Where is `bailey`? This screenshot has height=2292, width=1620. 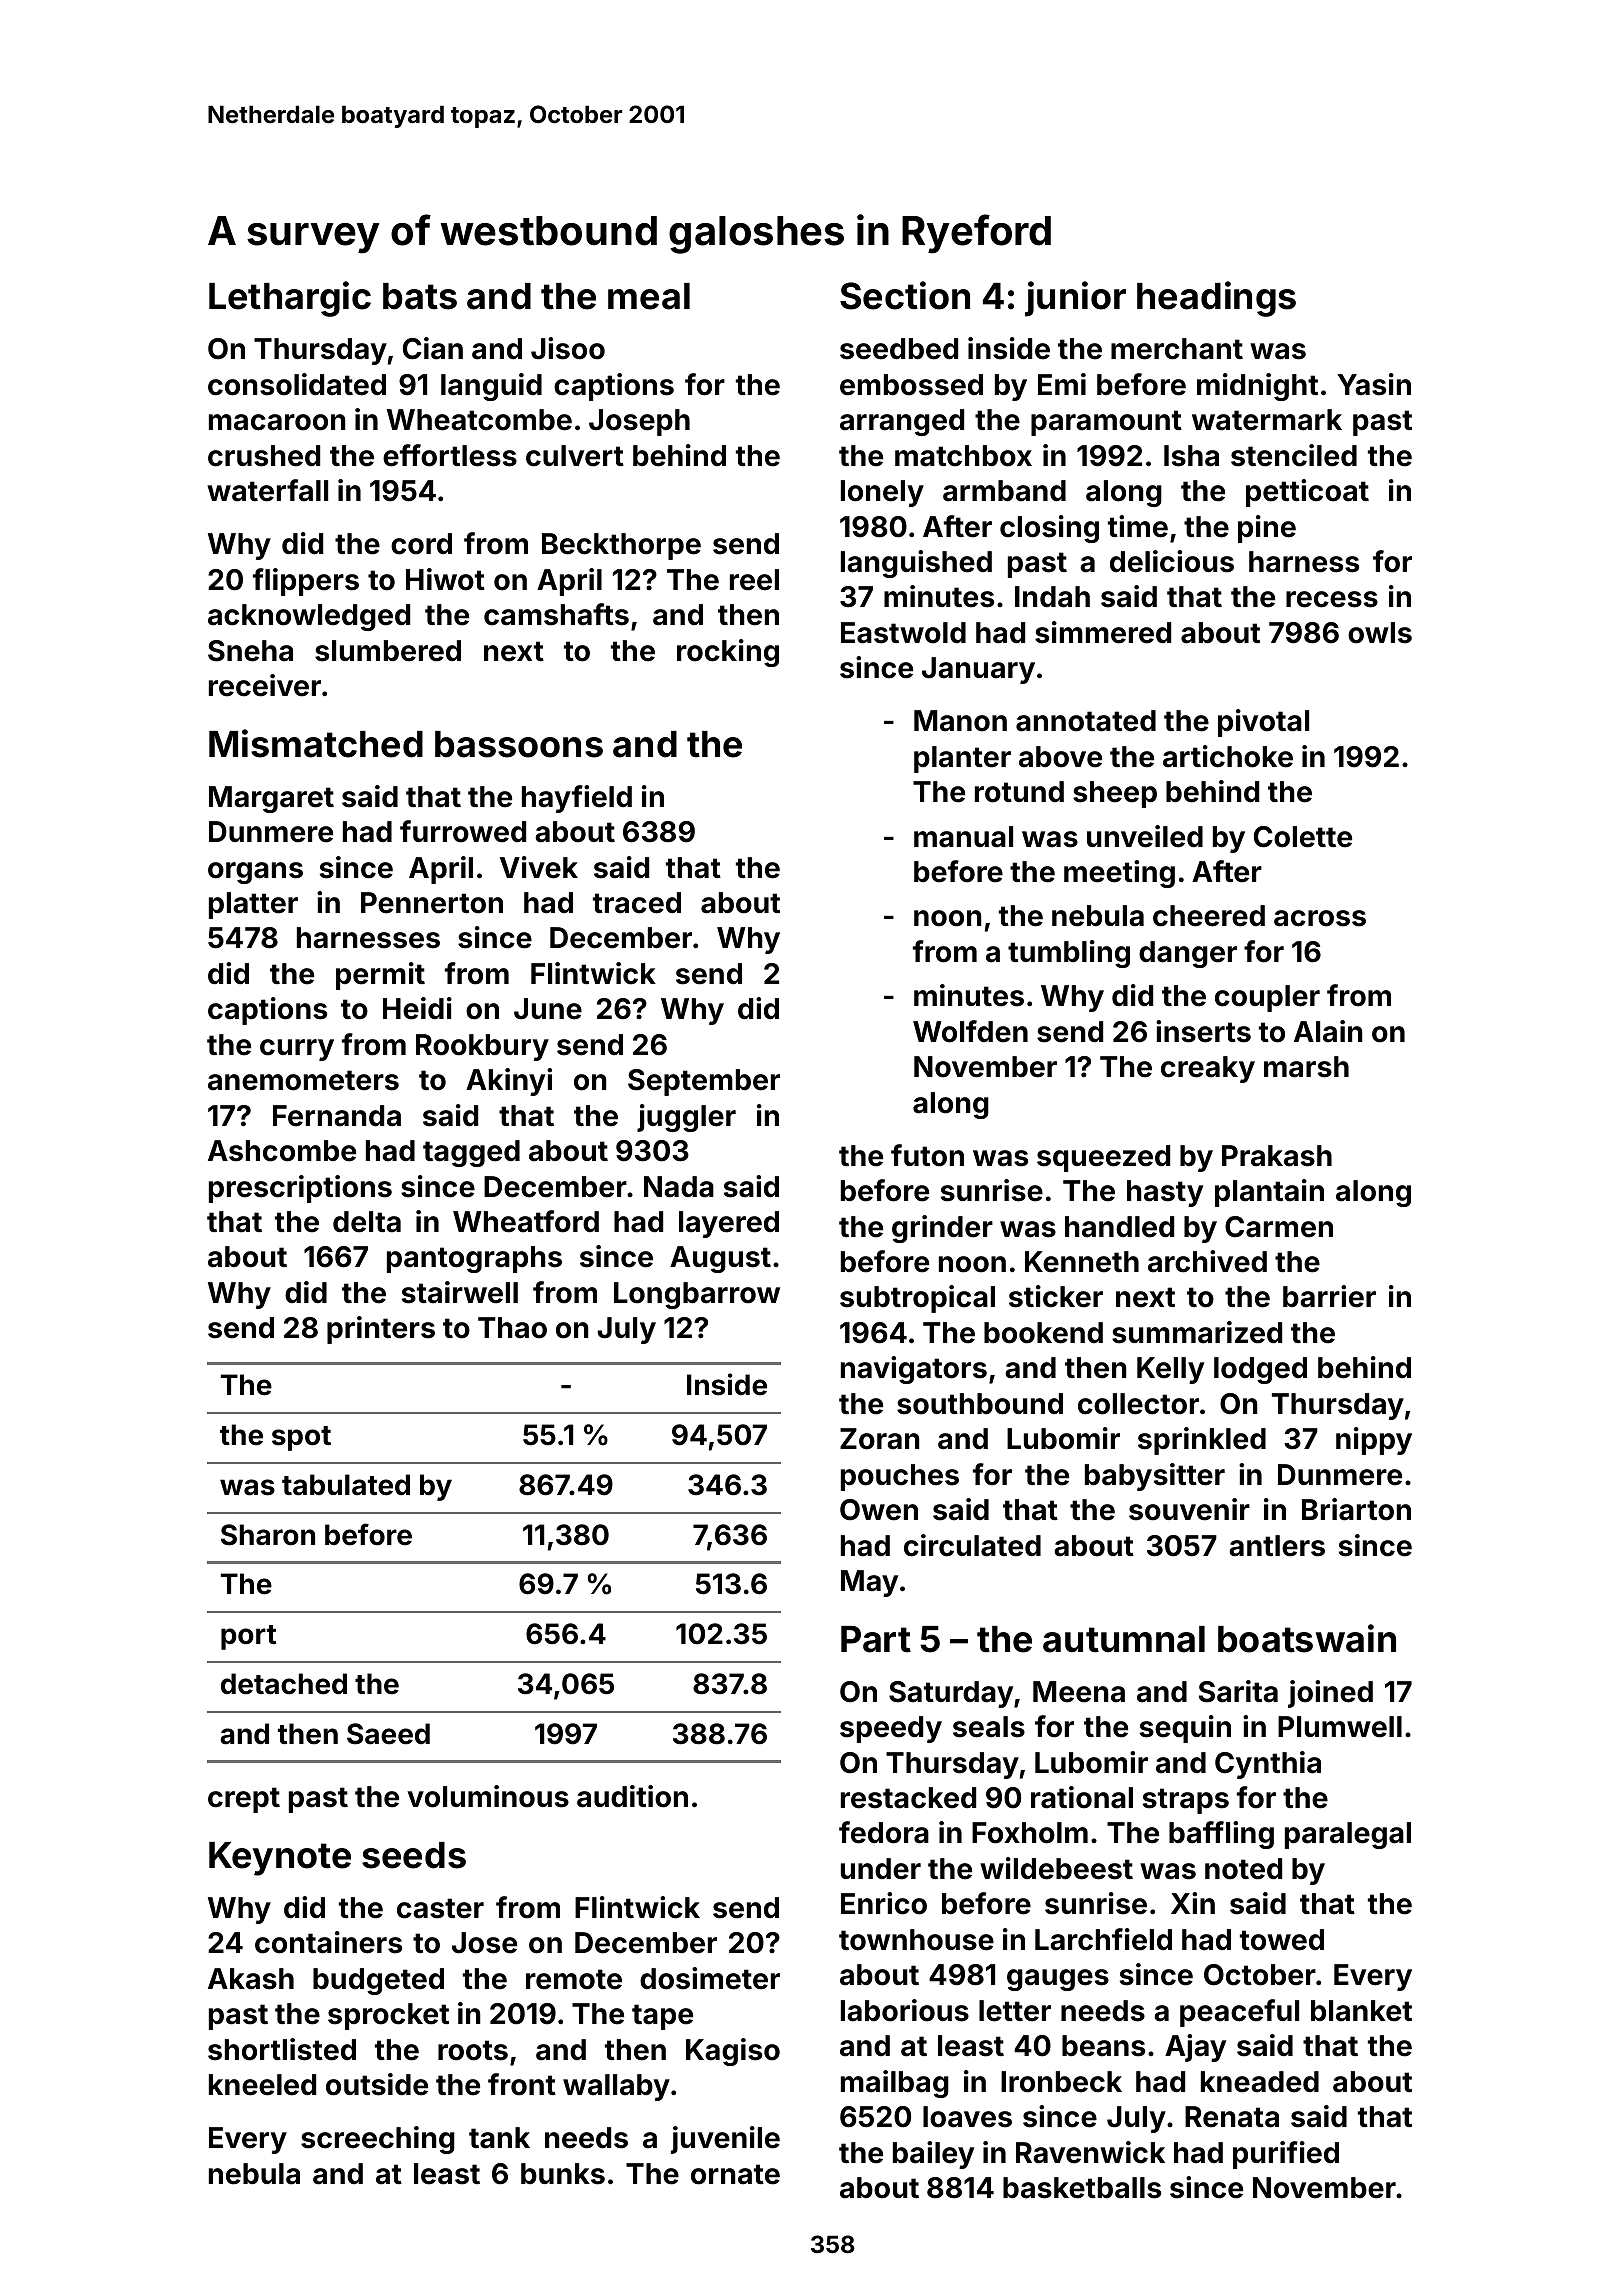 bailey is located at coordinates (933, 2155).
